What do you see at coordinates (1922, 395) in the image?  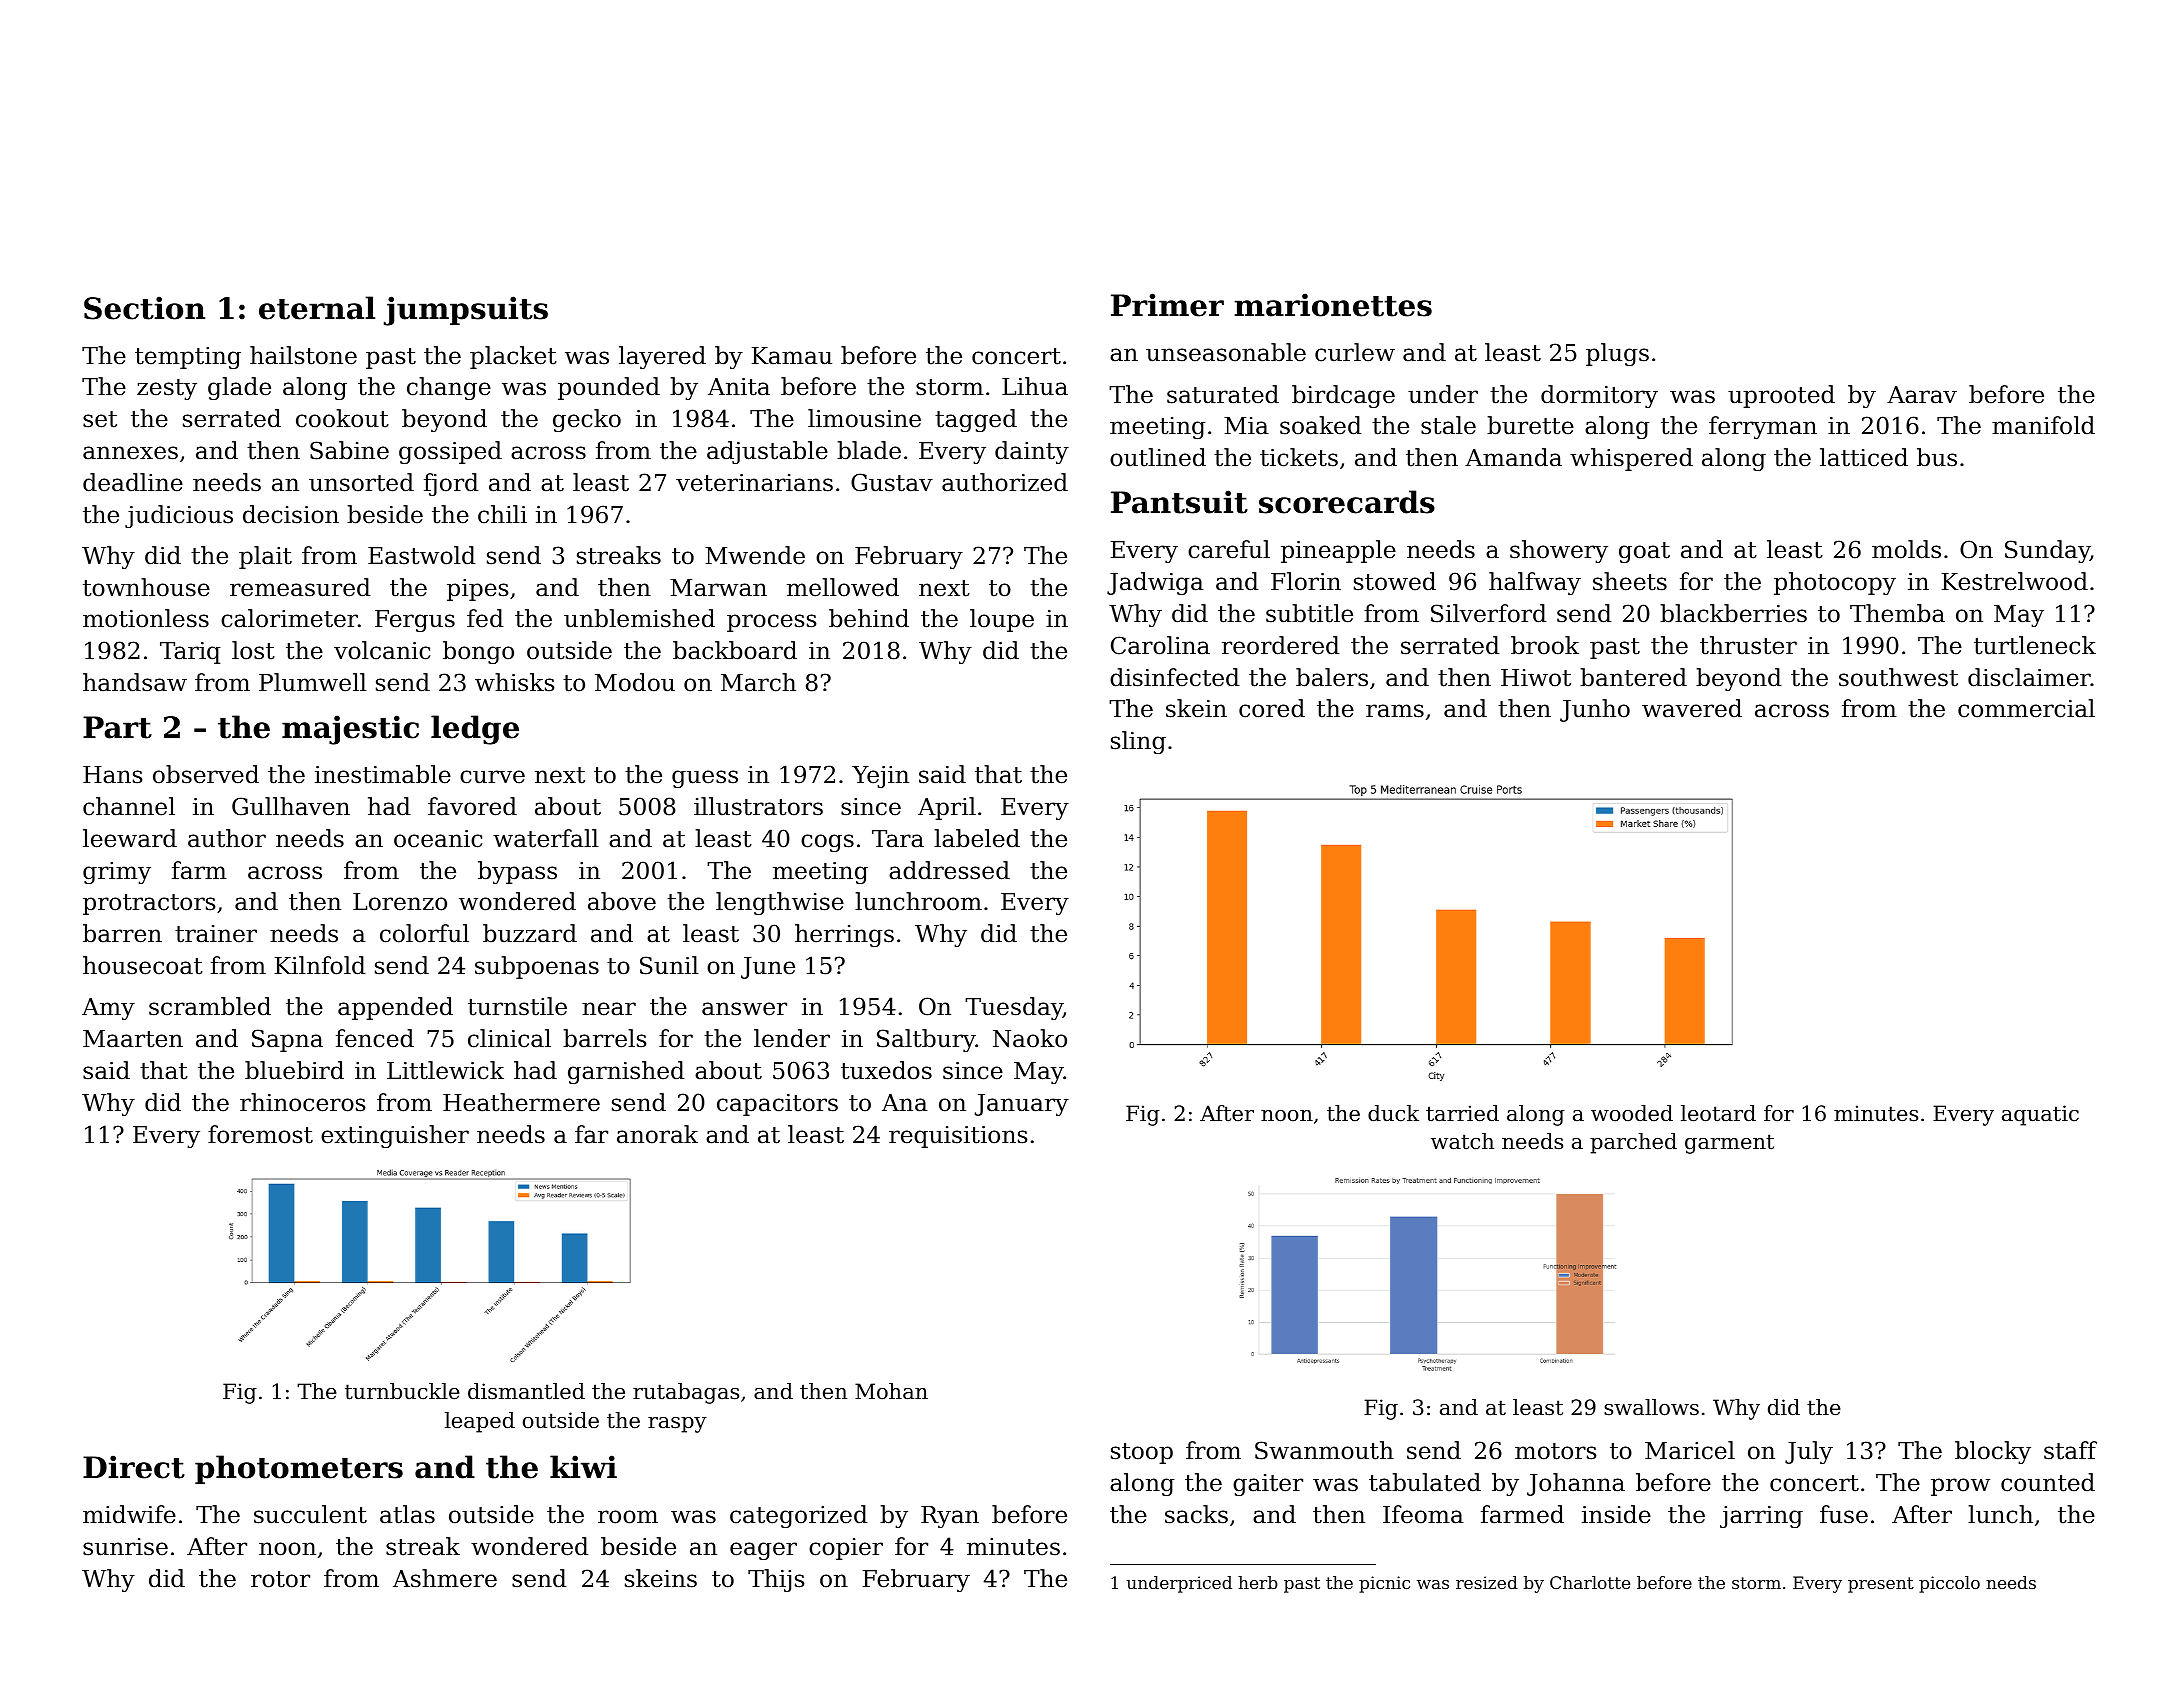 I see `Aarav` at bounding box center [1922, 395].
